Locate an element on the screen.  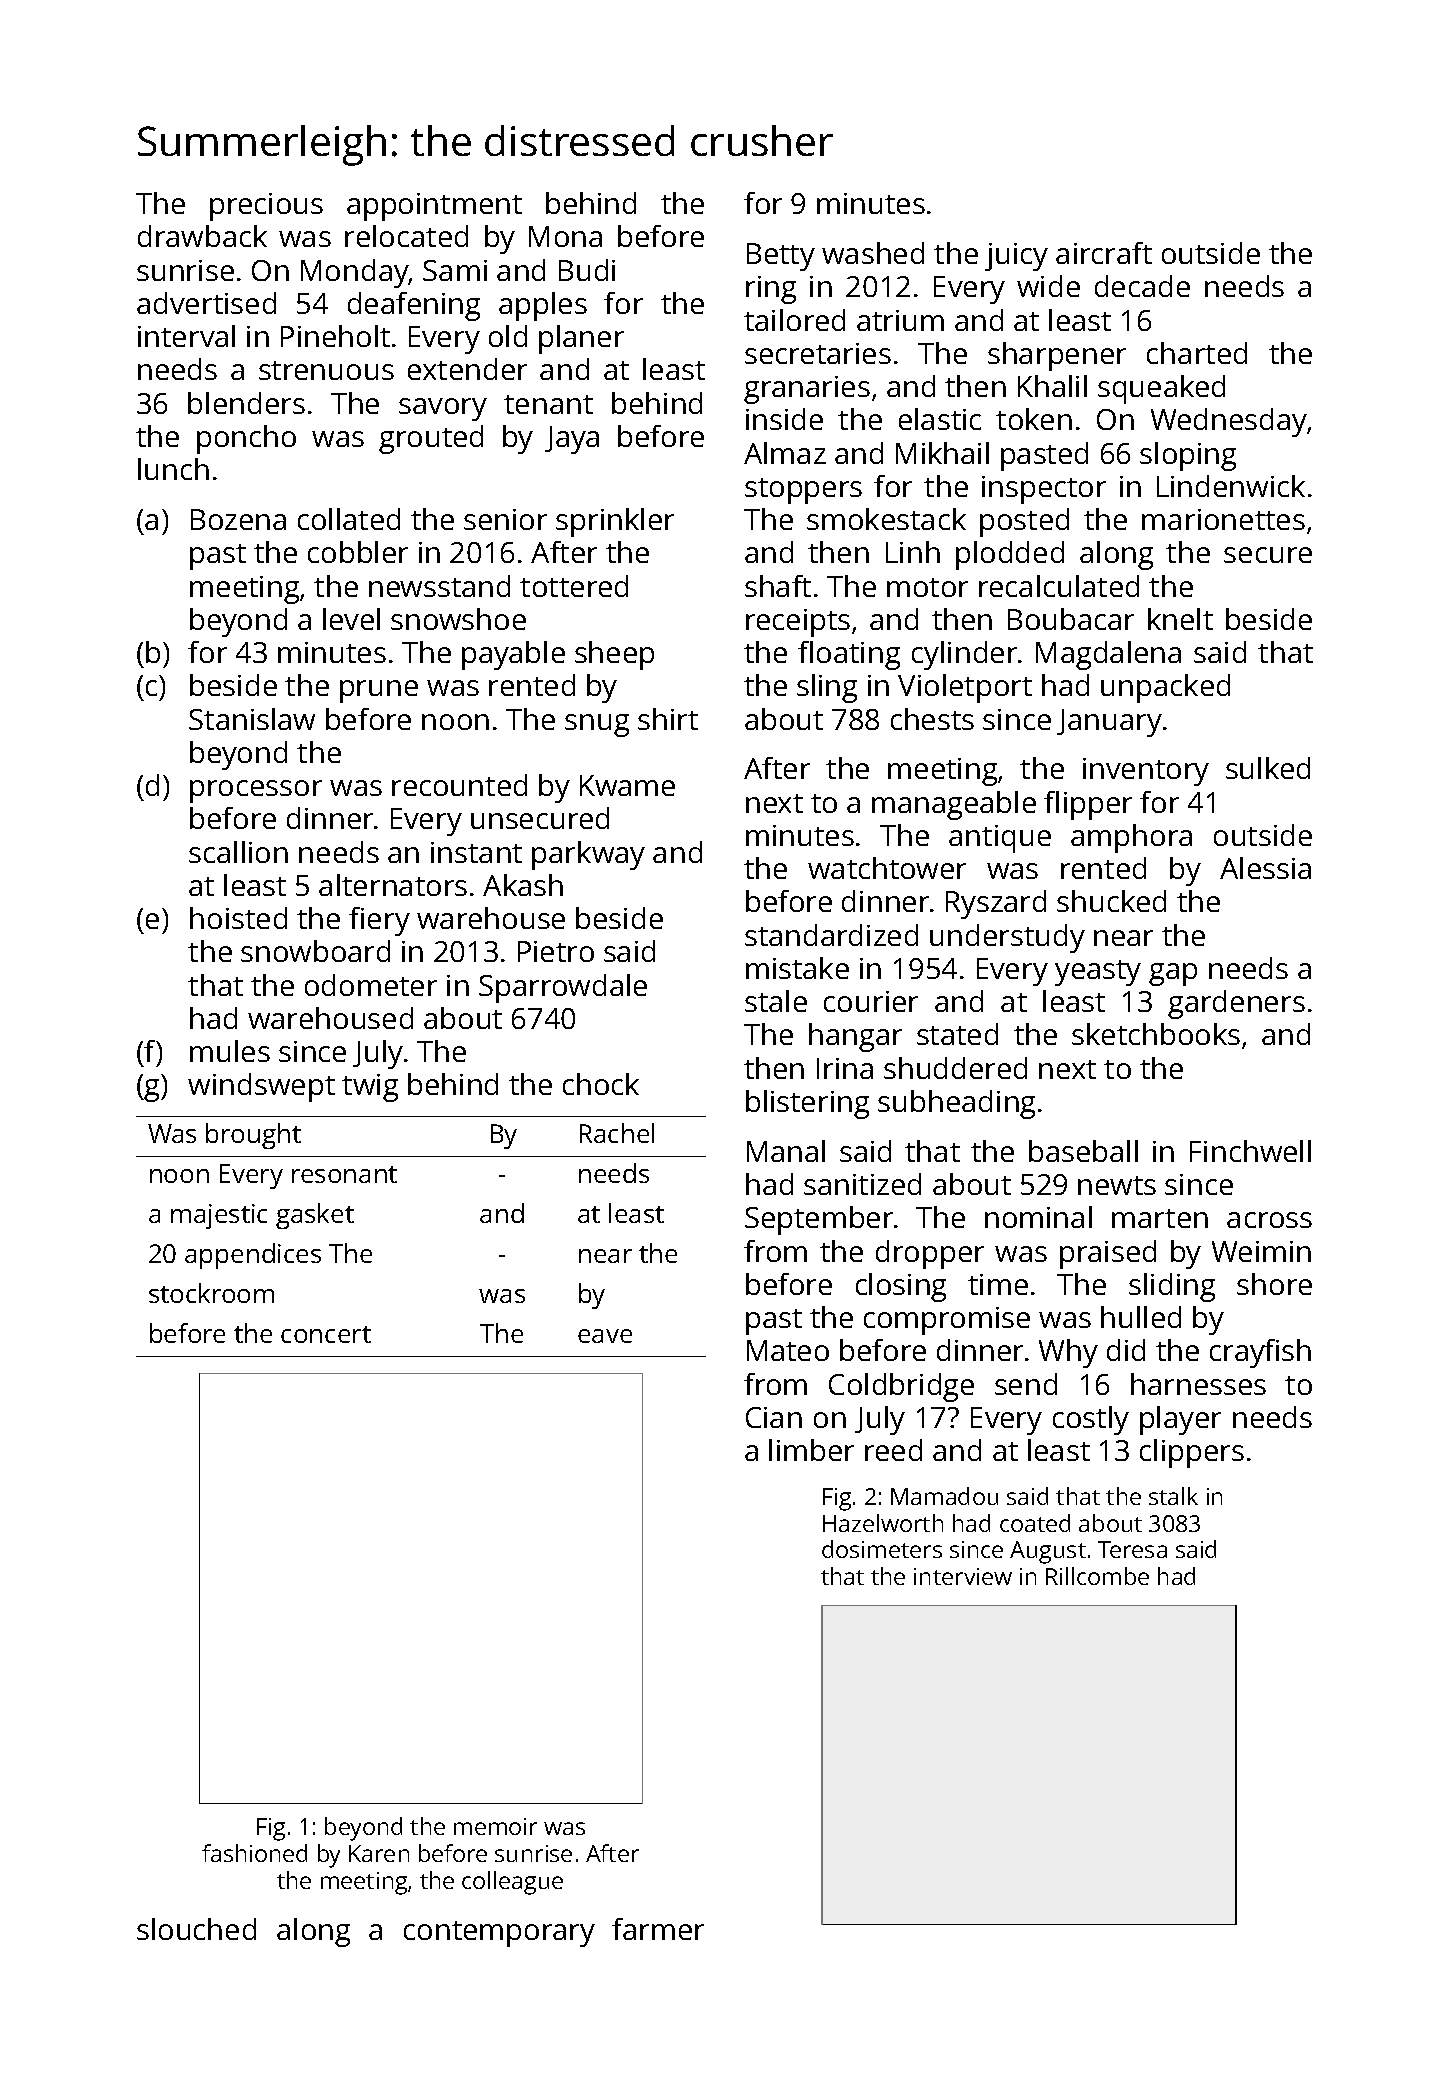
slouched is located at coordinates (196, 1929).
